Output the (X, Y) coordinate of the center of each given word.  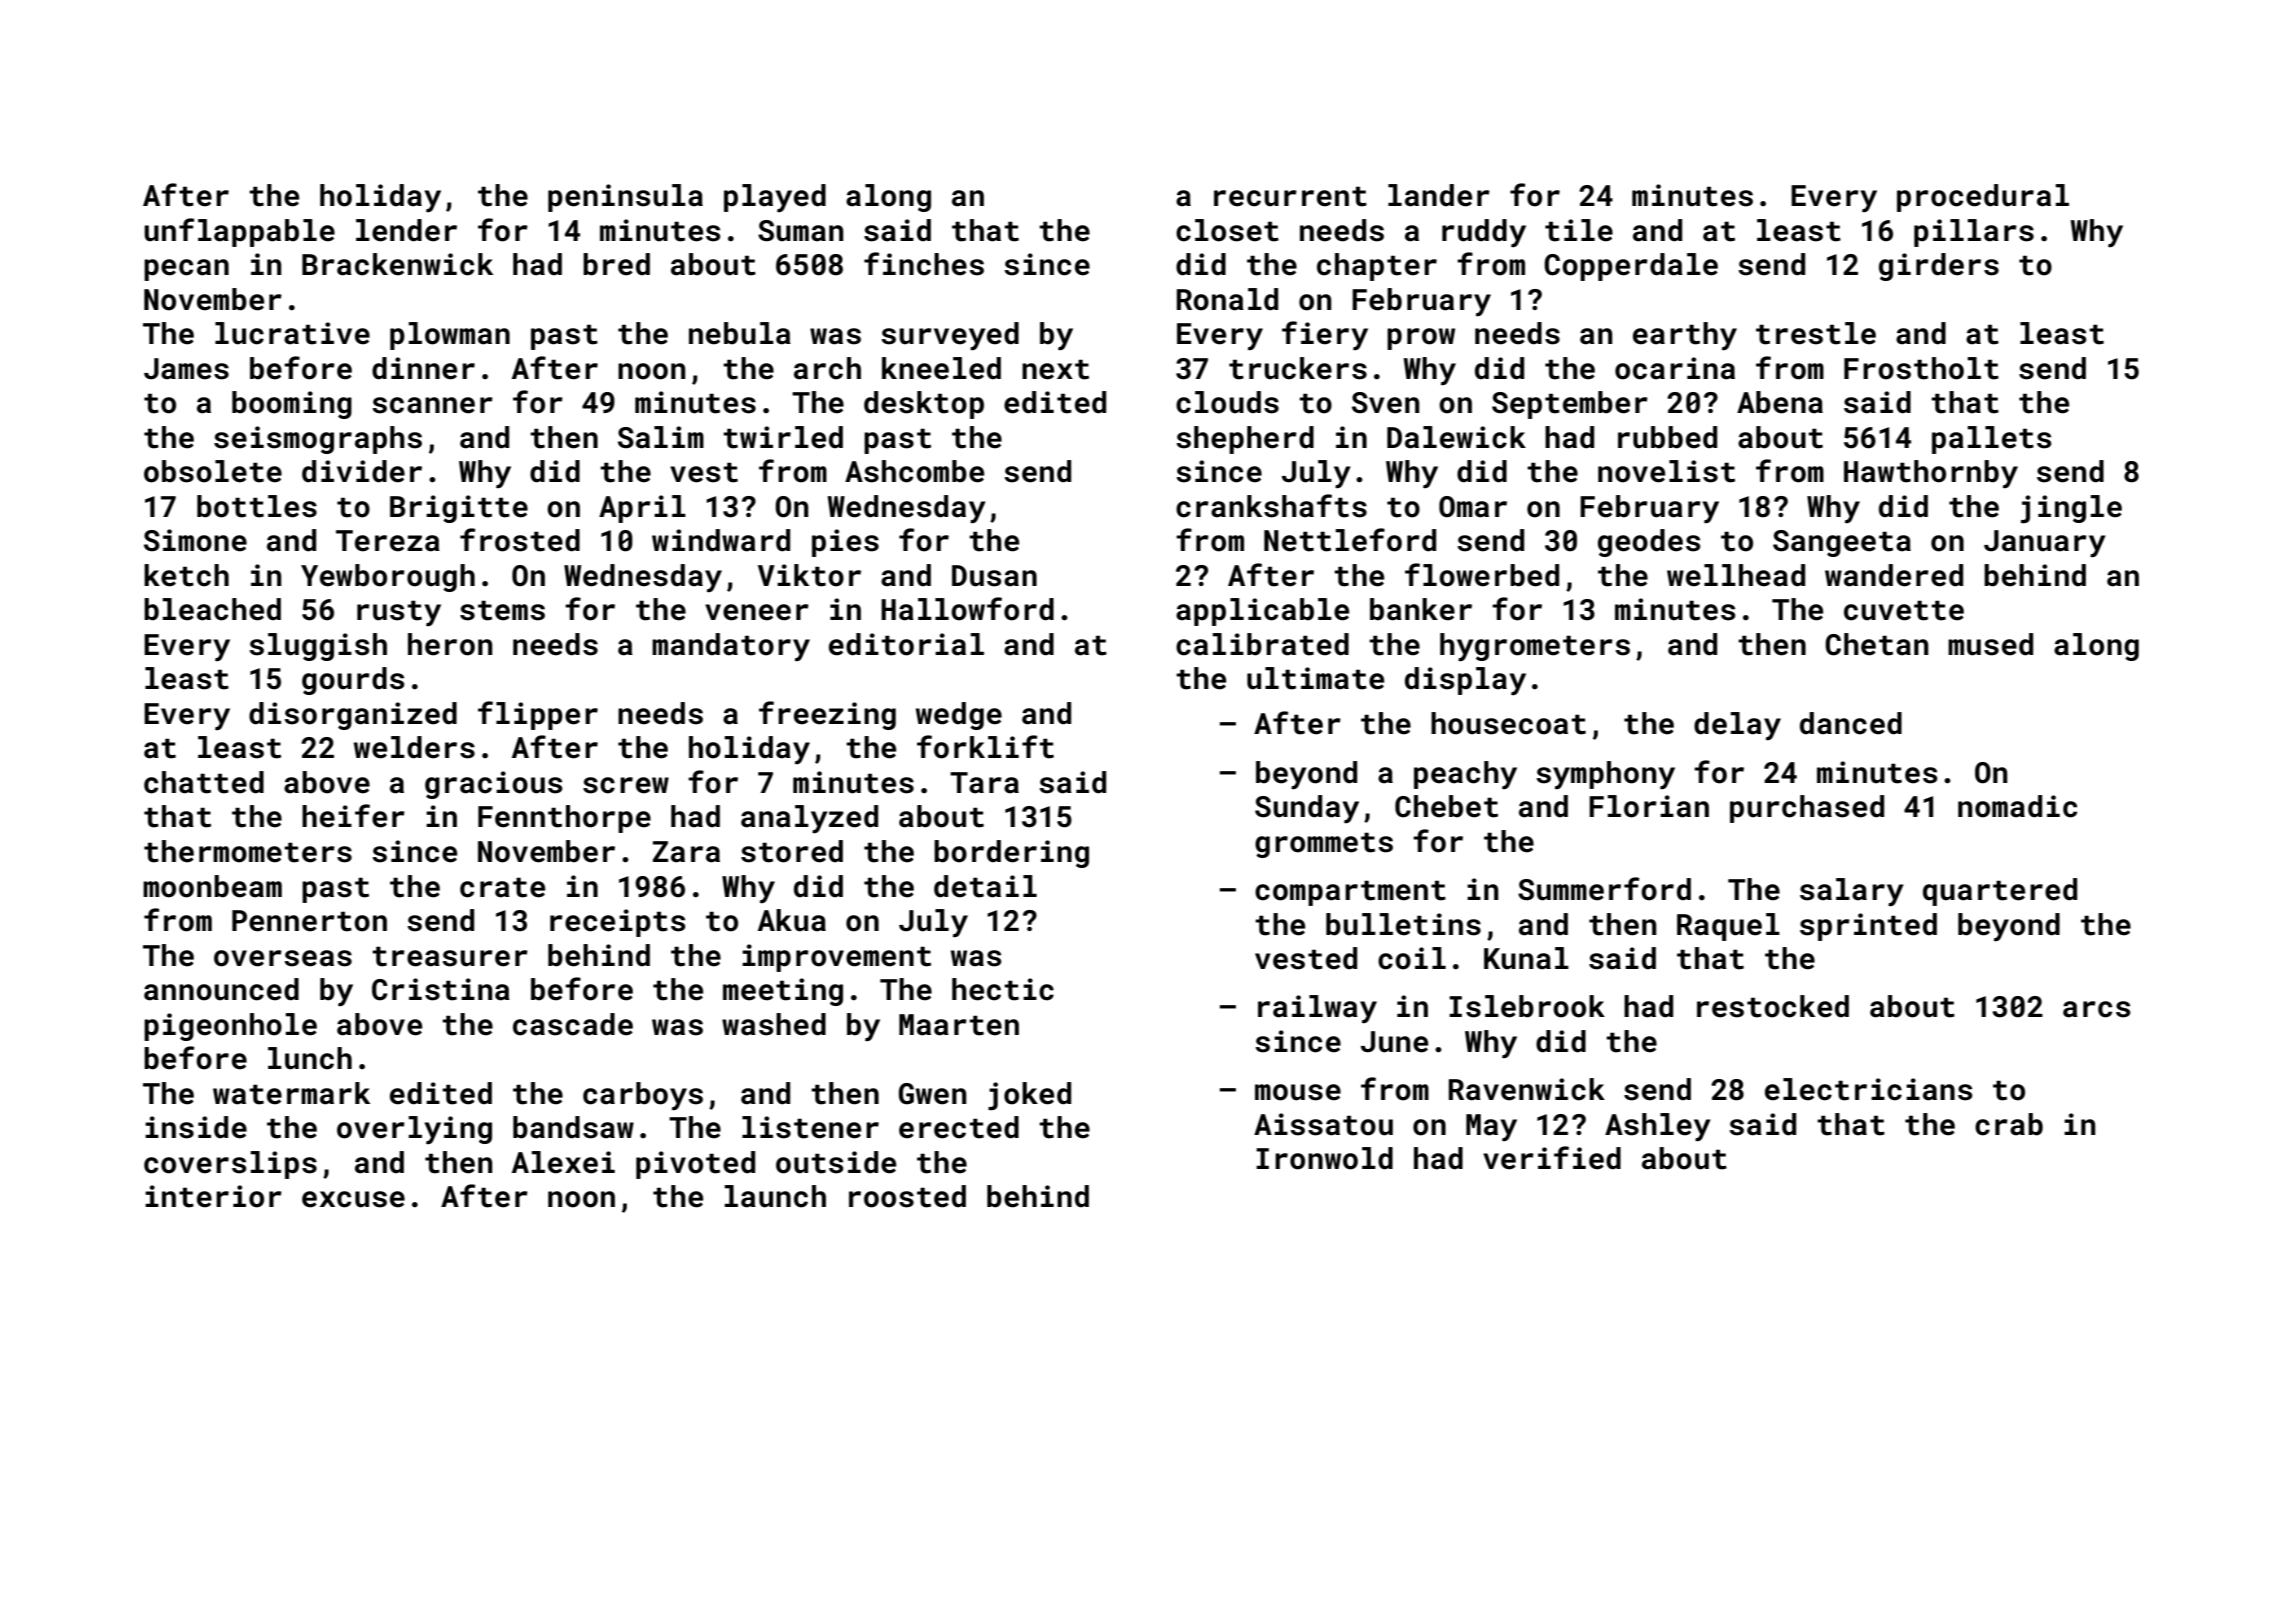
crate (502, 887)
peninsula (625, 198)
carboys (643, 1096)
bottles (257, 506)
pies (845, 543)
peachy (1465, 775)
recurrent (1290, 196)
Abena (1780, 402)
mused (1990, 644)
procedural (1983, 198)
